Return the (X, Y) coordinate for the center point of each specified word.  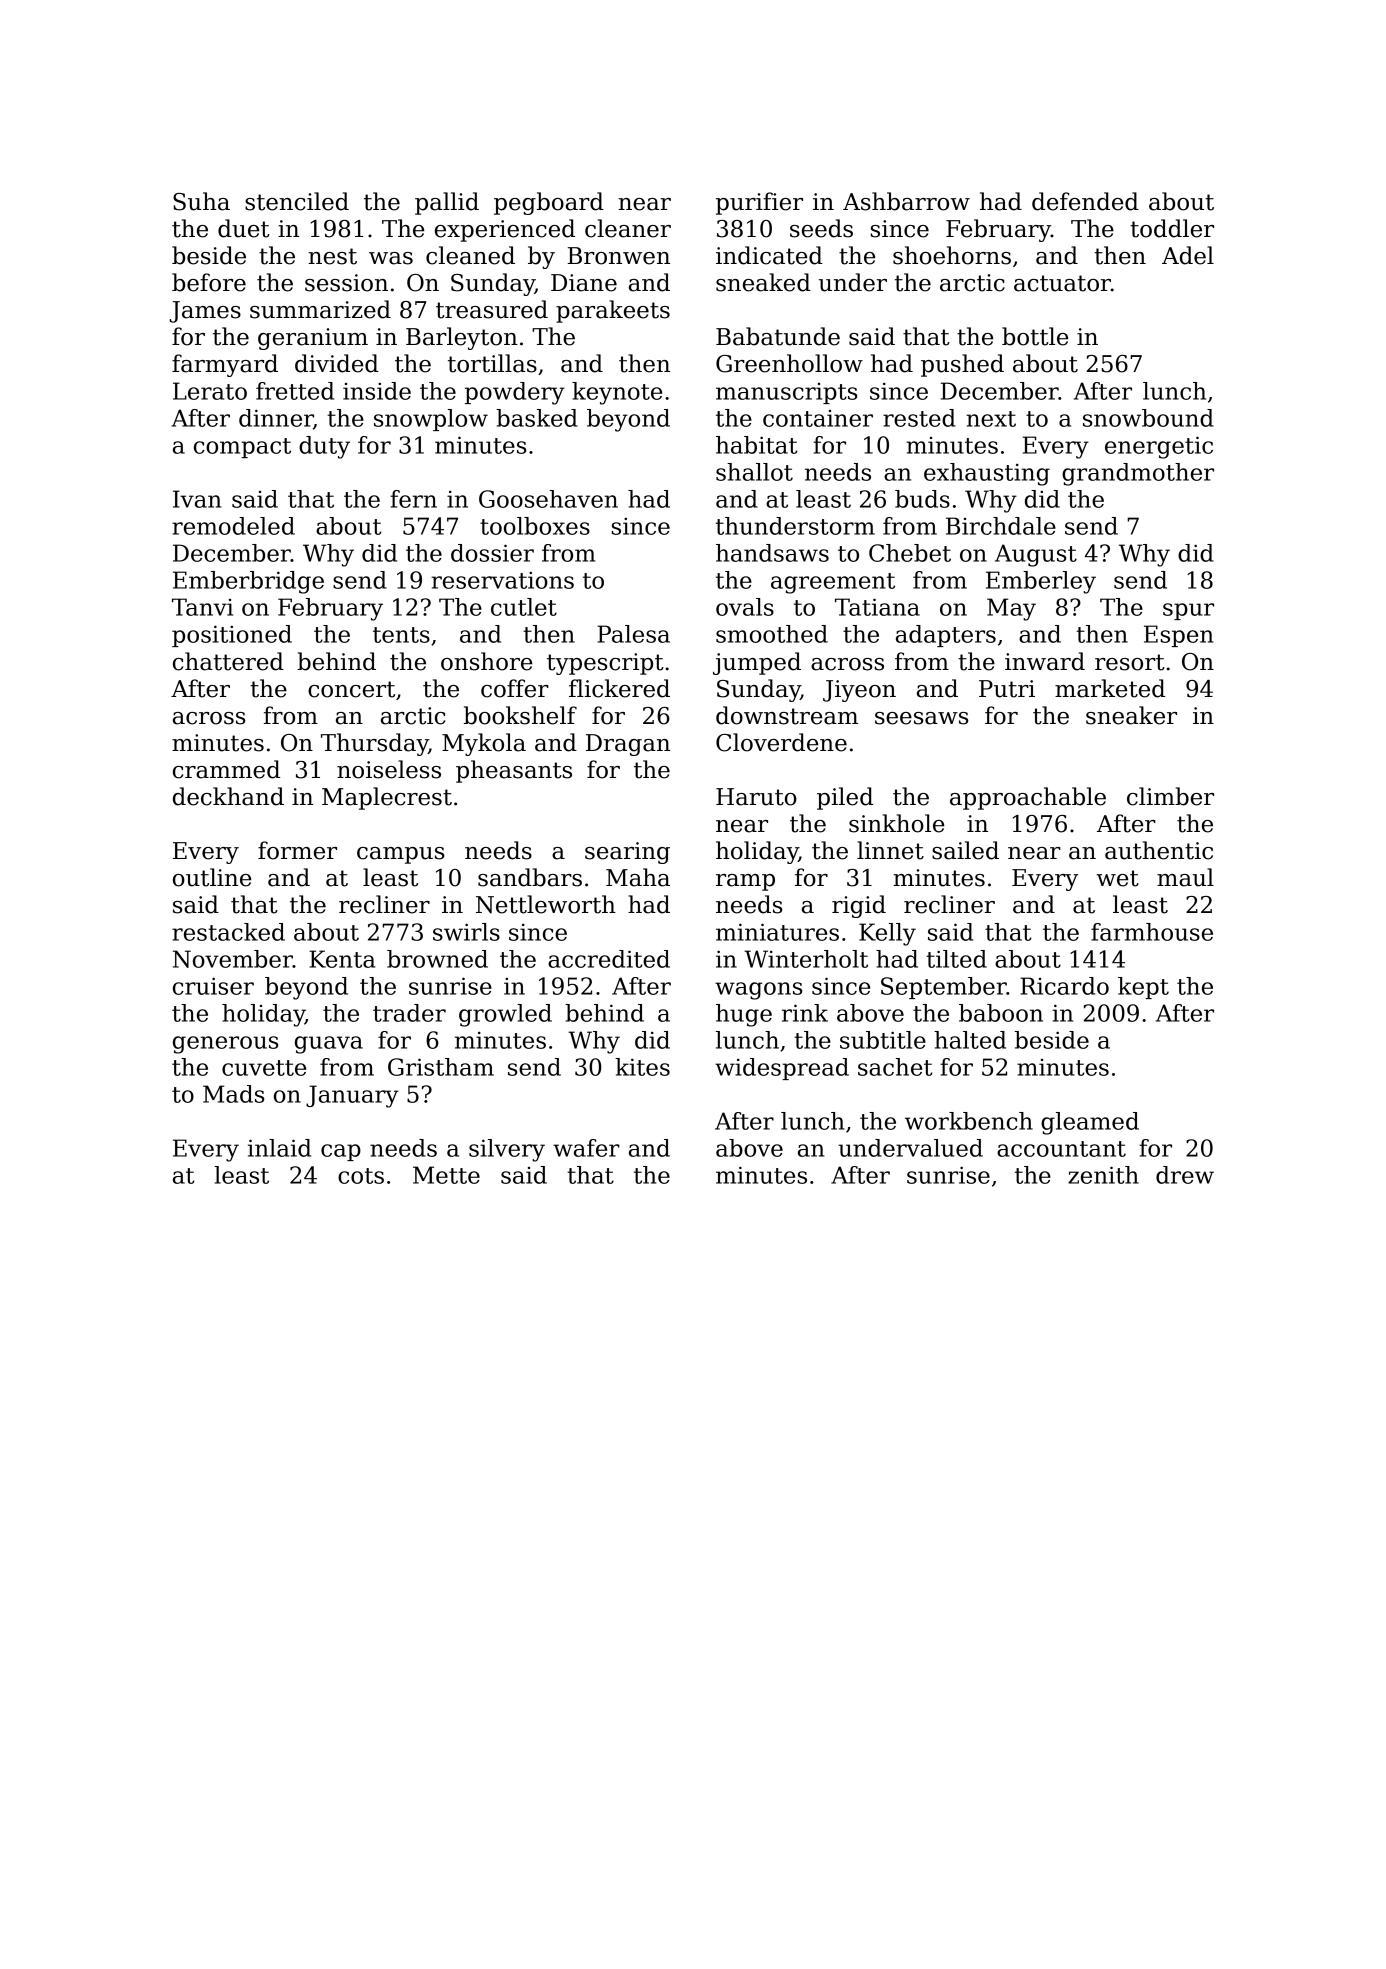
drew (1185, 1175)
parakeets (613, 311)
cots (361, 1176)
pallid (447, 203)
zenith (1103, 1175)
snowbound (1148, 418)
